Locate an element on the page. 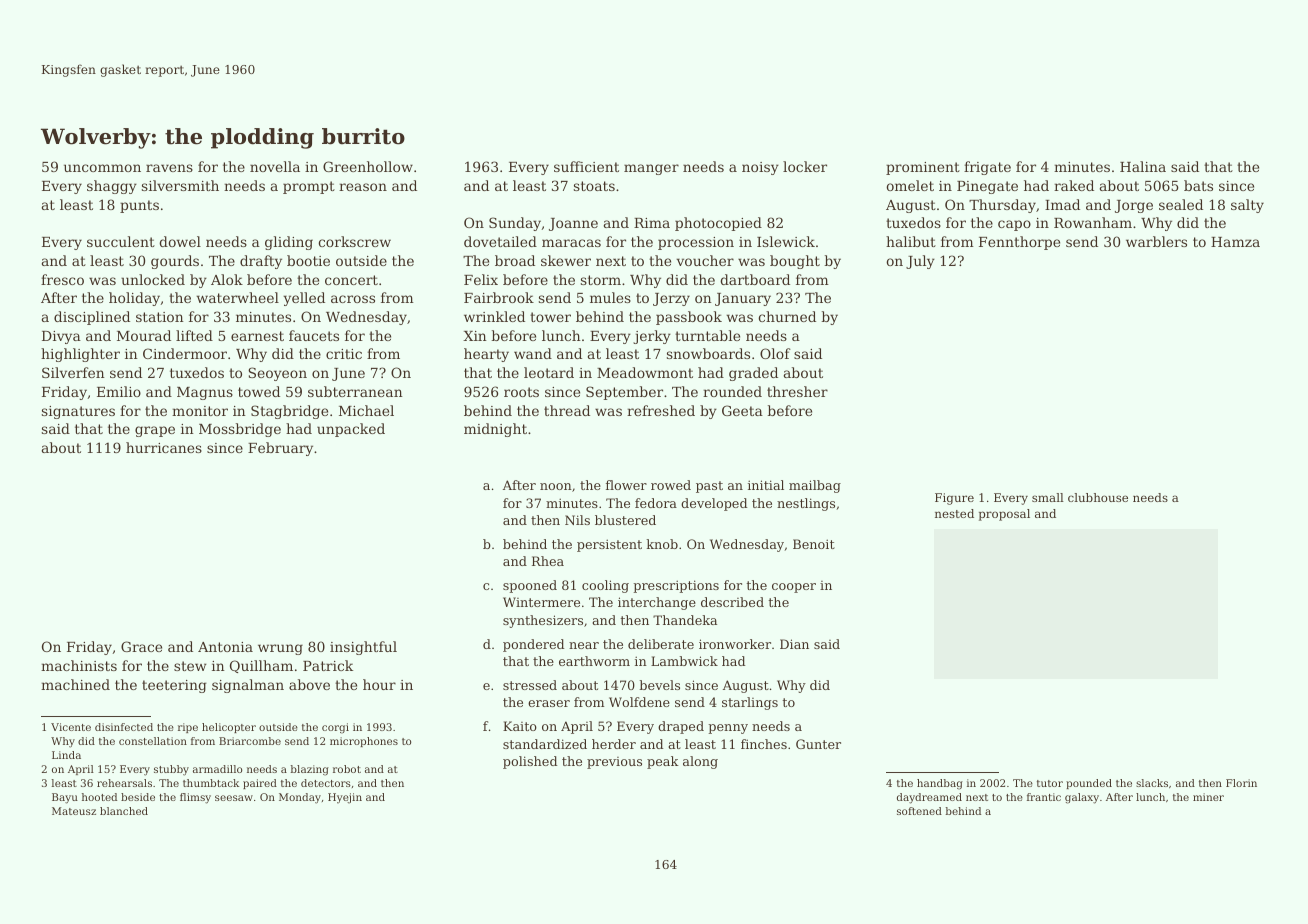  cooper is located at coordinates (794, 588).
